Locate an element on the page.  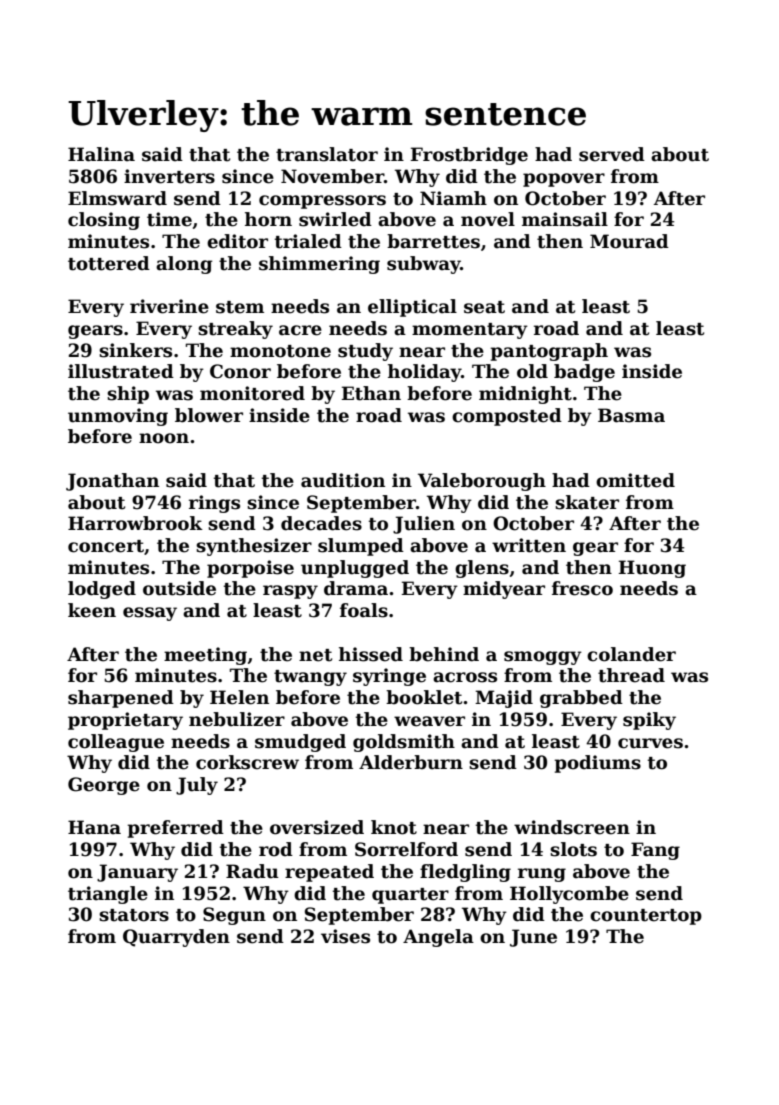
editor is located at coordinates (237, 241).
